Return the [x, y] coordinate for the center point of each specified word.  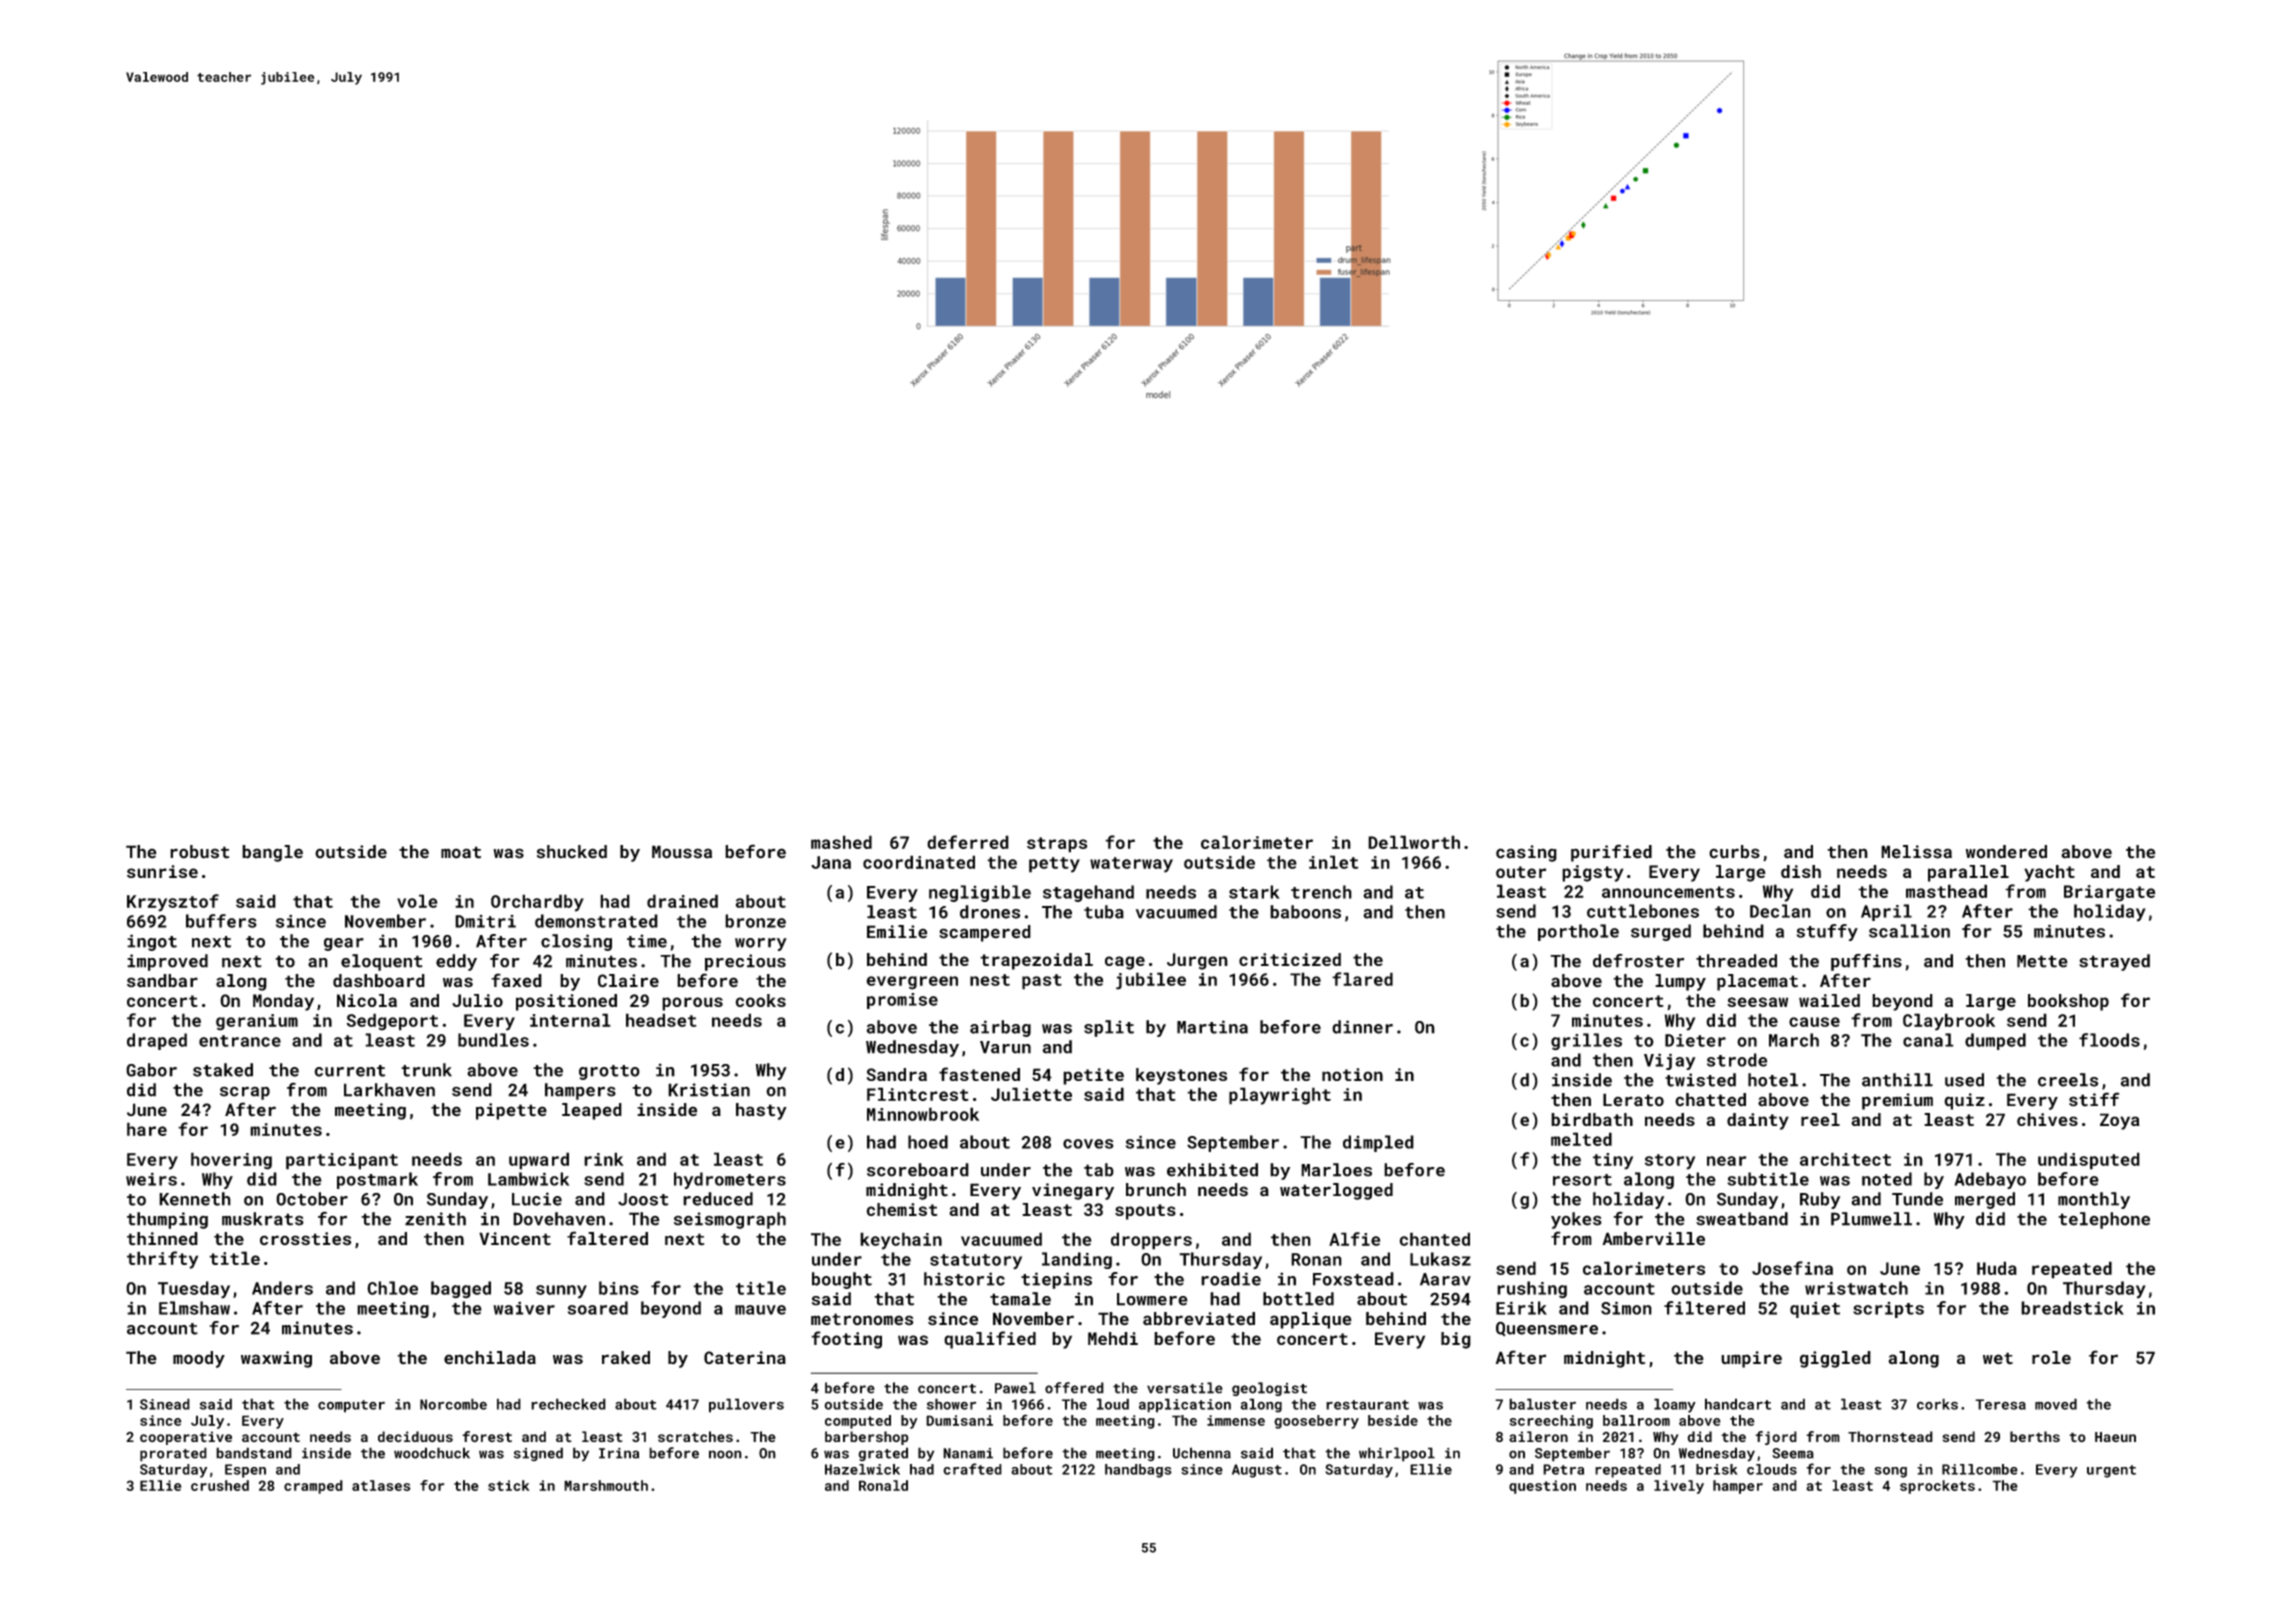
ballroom [1636, 1420]
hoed [928, 1142]
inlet [1333, 862]
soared [598, 1308]
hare [147, 1129]
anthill [1897, 1080]
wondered [2006, 852]
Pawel [1015, 1388]
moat [461, 852]
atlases [381, 1485]
